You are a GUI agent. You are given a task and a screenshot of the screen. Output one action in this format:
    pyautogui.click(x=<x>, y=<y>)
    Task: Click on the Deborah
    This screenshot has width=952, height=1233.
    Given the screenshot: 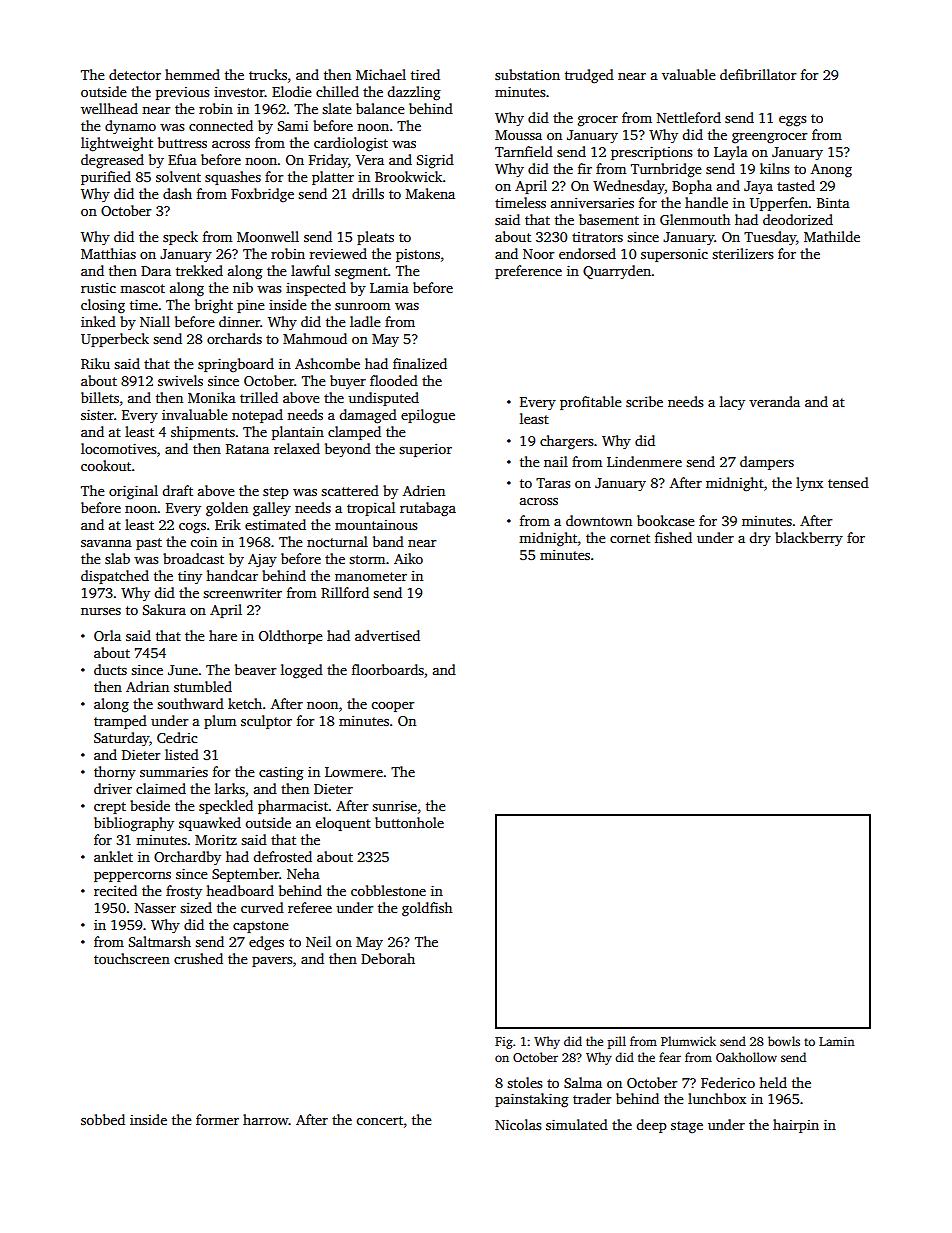 What is the action you would take?
    pyautogui.click(x=388, y=958)
